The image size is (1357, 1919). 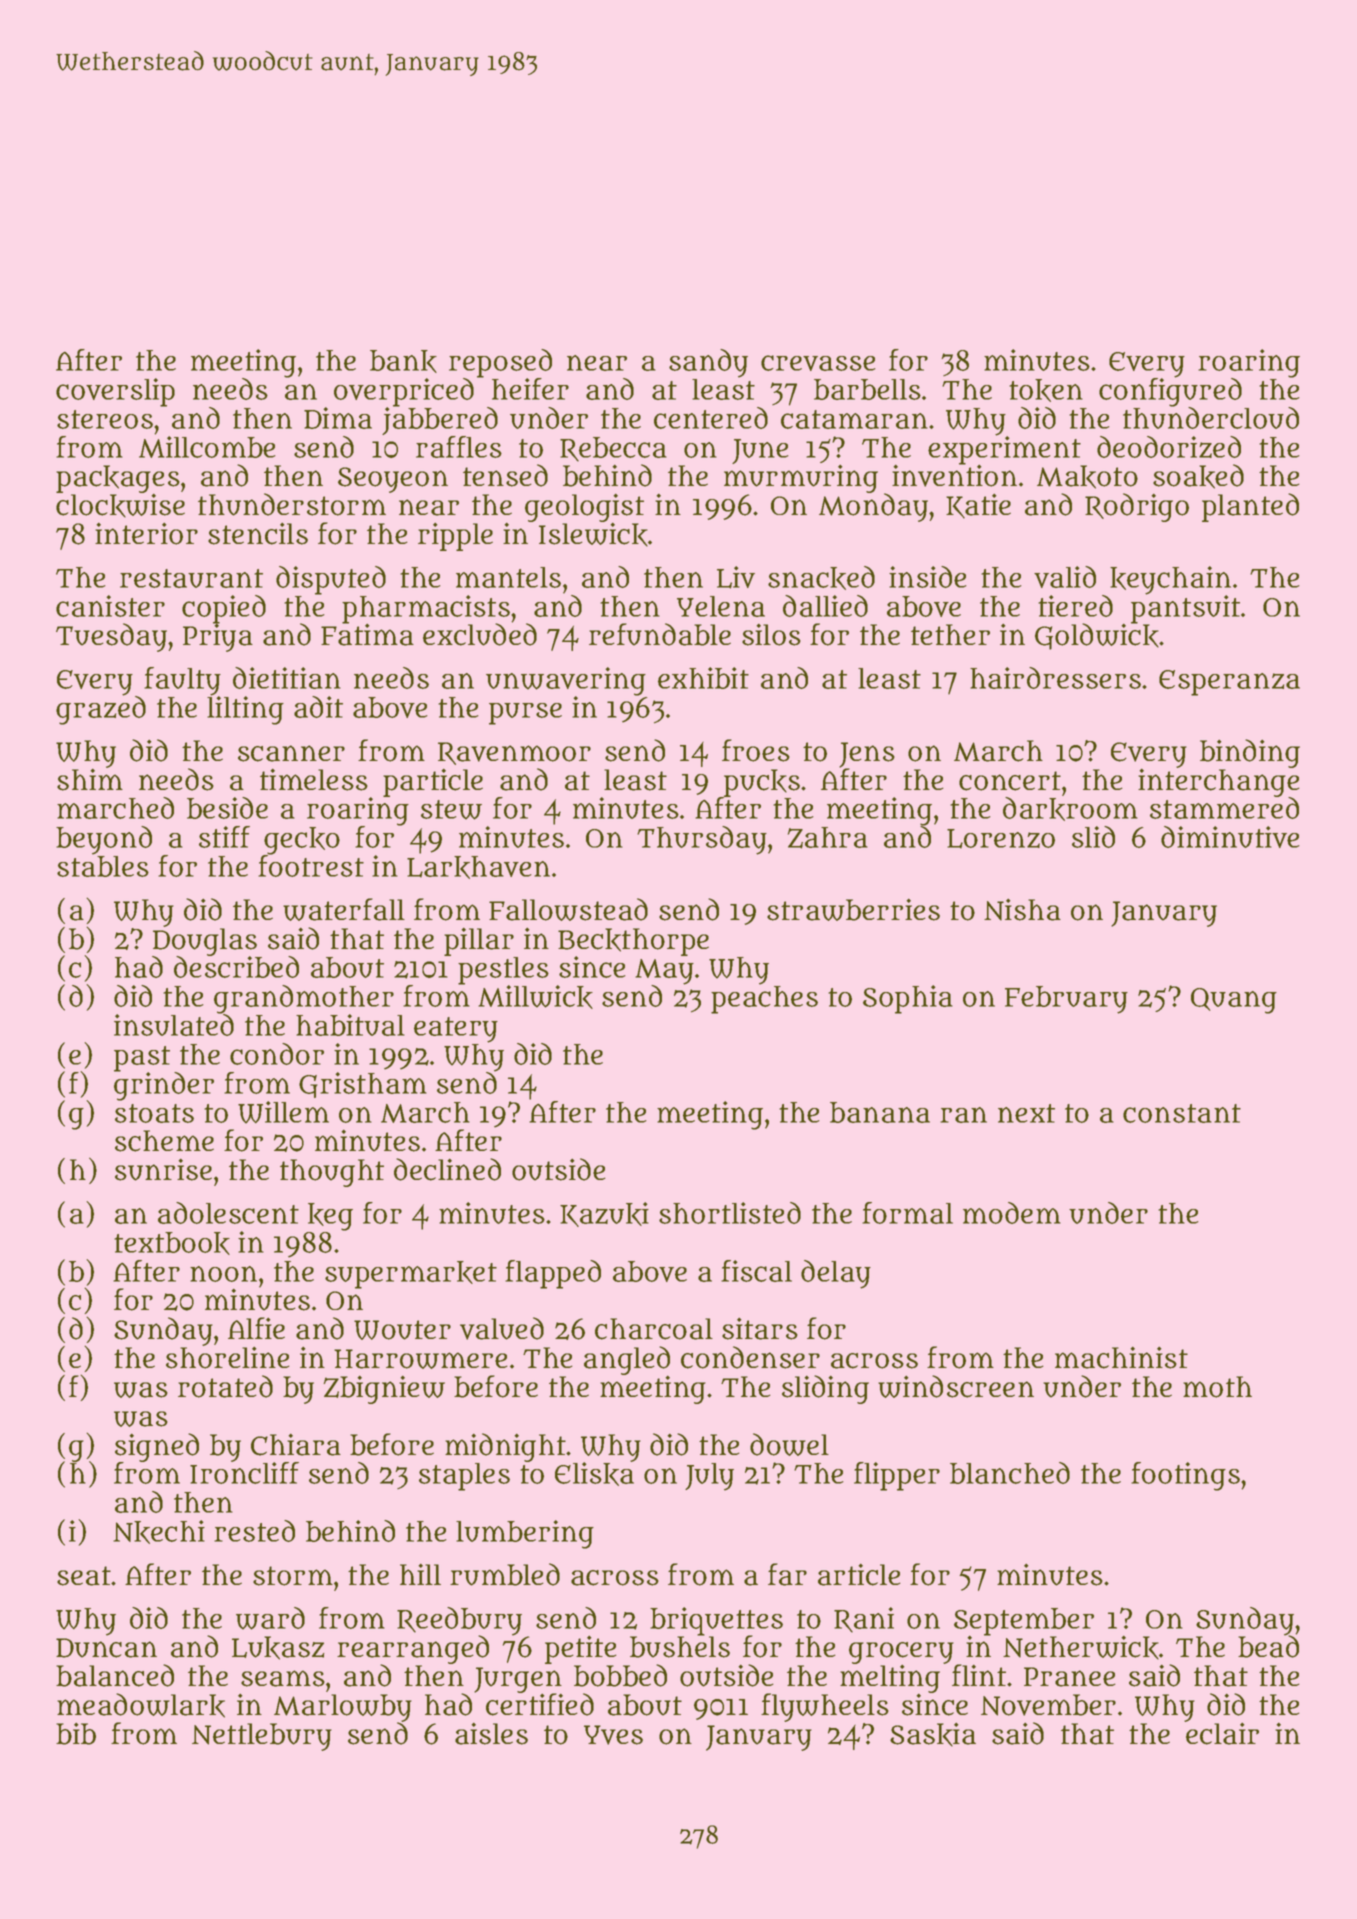 I want to click on valued, so click(x=502, y=1328).
